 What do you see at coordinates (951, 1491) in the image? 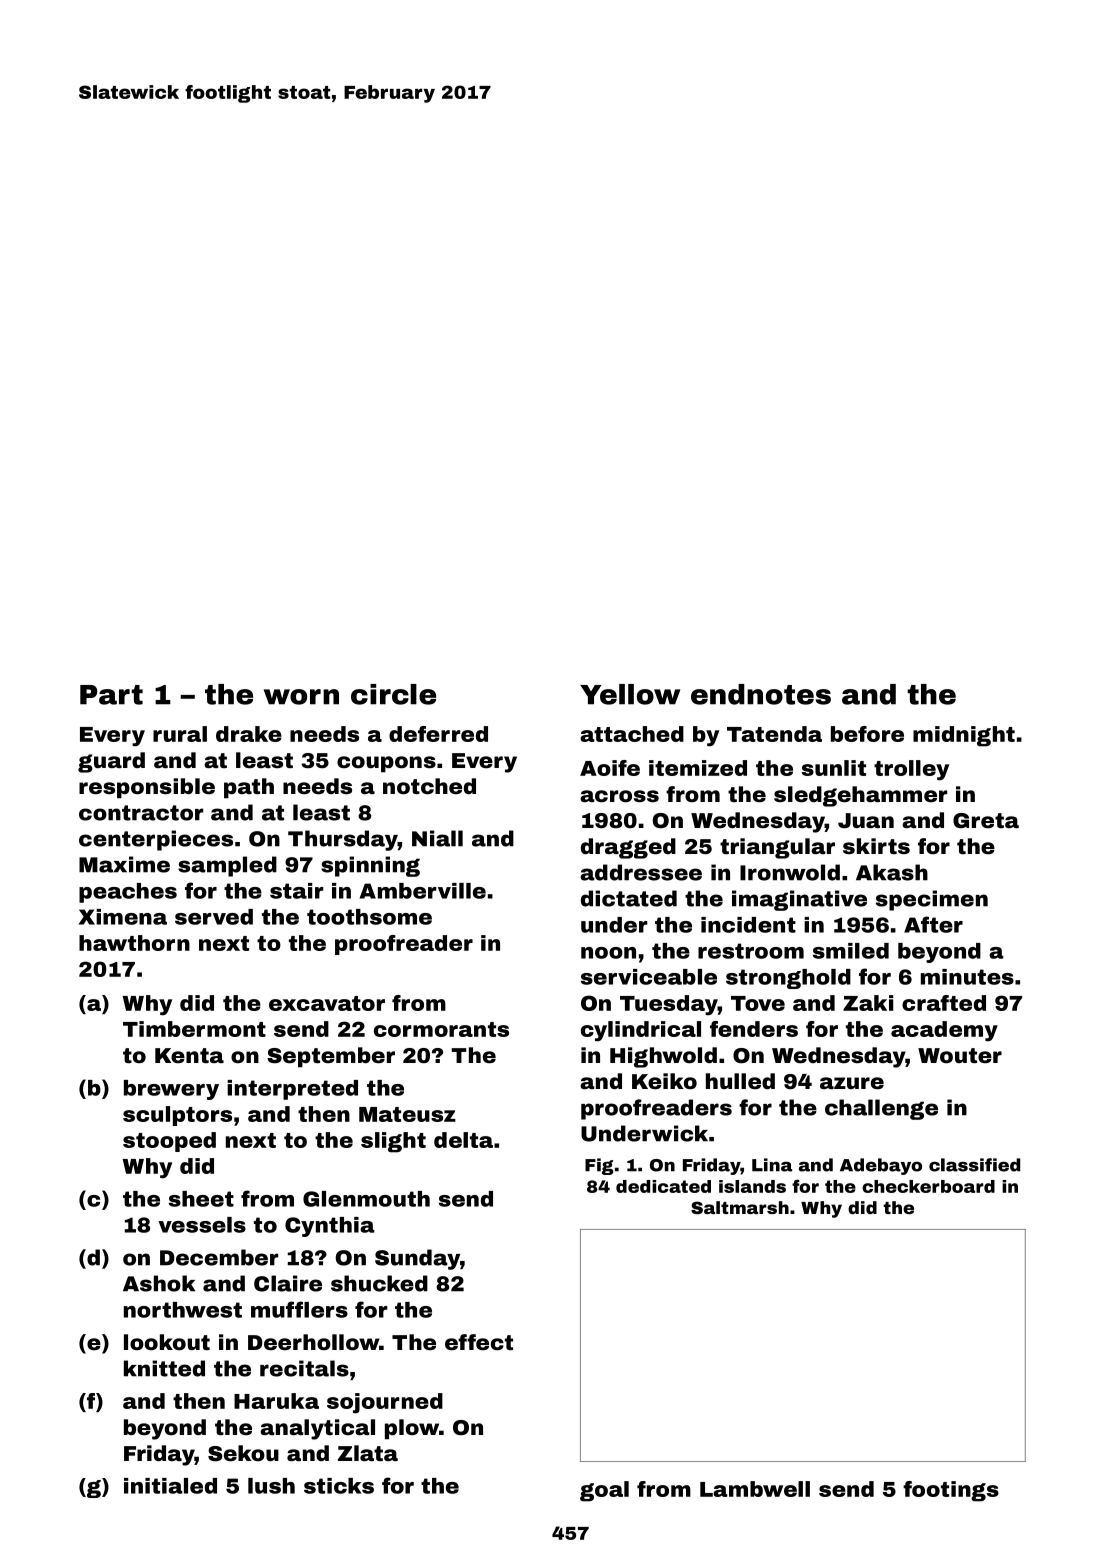
I see `footings` at bounding box center [951, 1491].
